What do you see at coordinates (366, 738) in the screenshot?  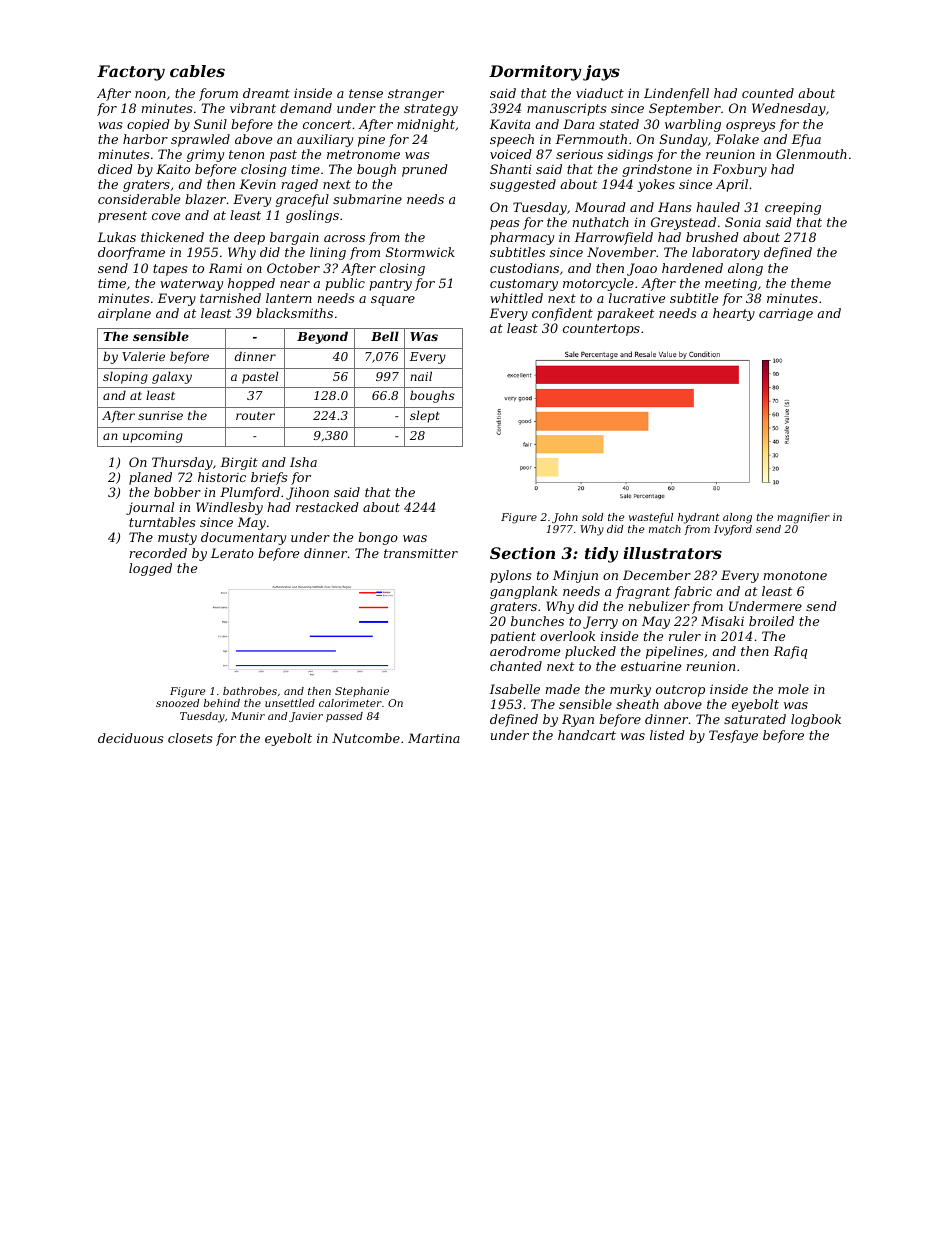 I see `Nutcombe` at bounding box center [366, 738].
